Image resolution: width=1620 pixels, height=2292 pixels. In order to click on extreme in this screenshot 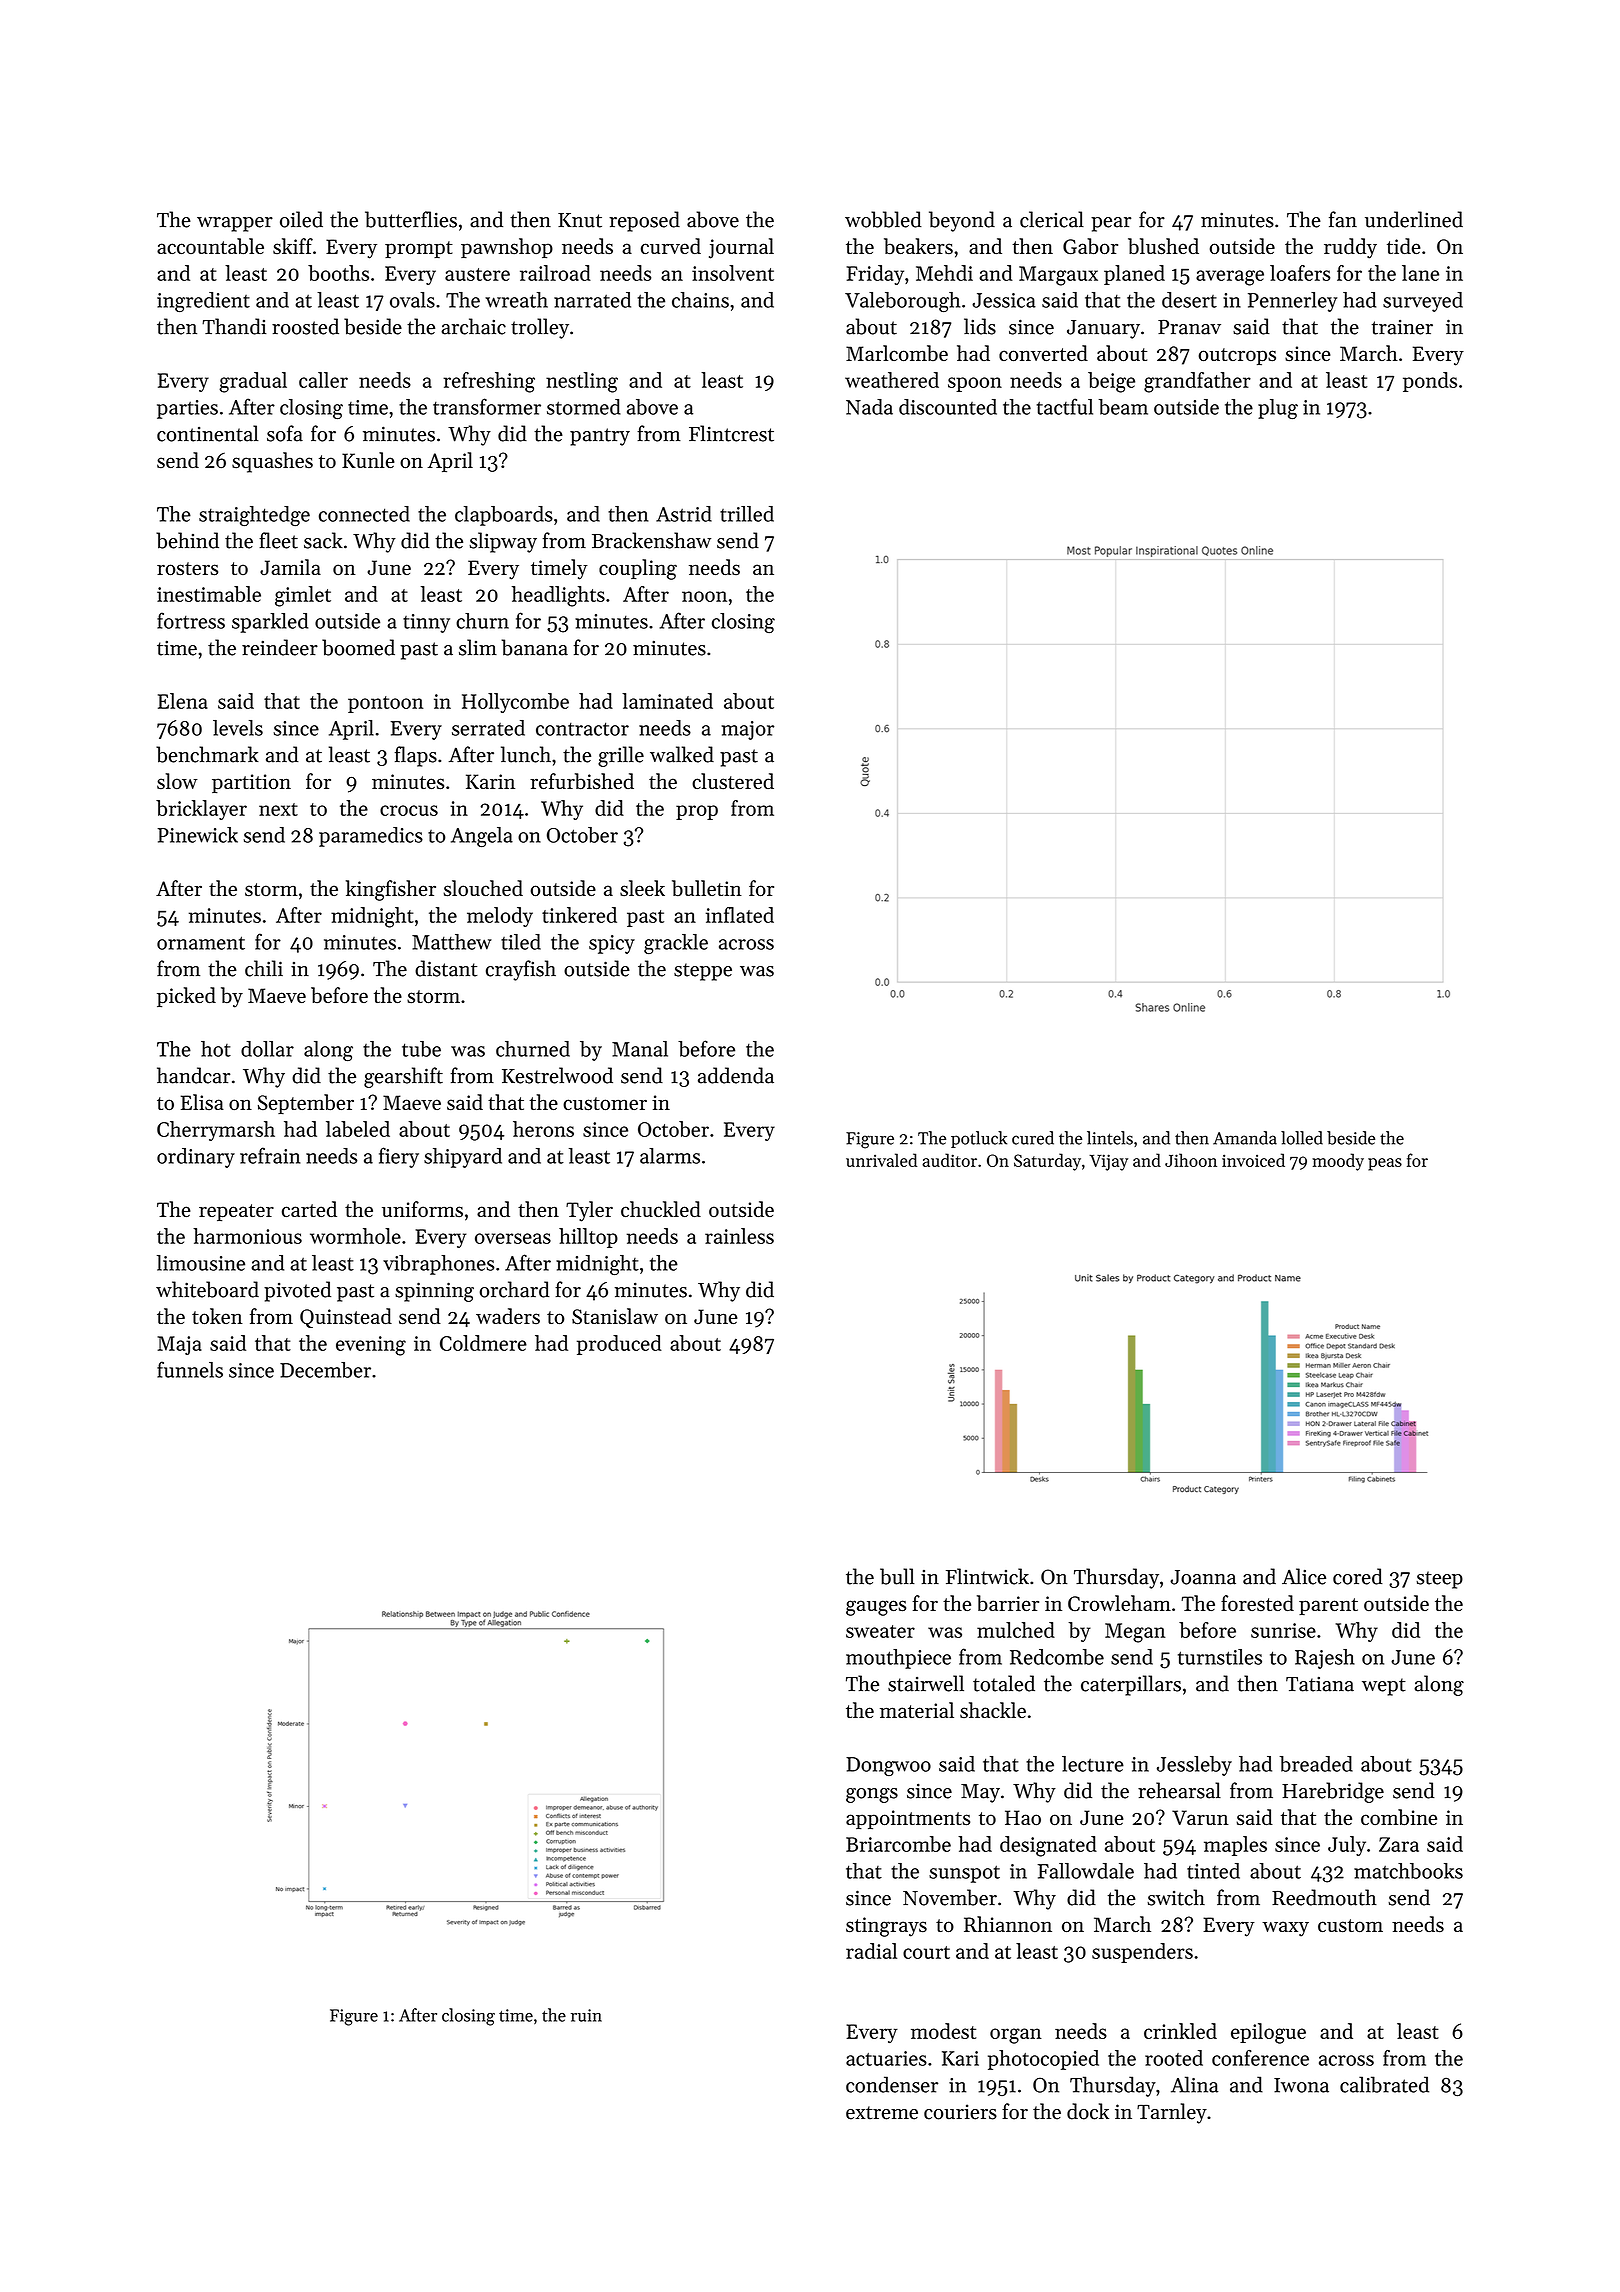, I will do `click(882, 2113)`.
